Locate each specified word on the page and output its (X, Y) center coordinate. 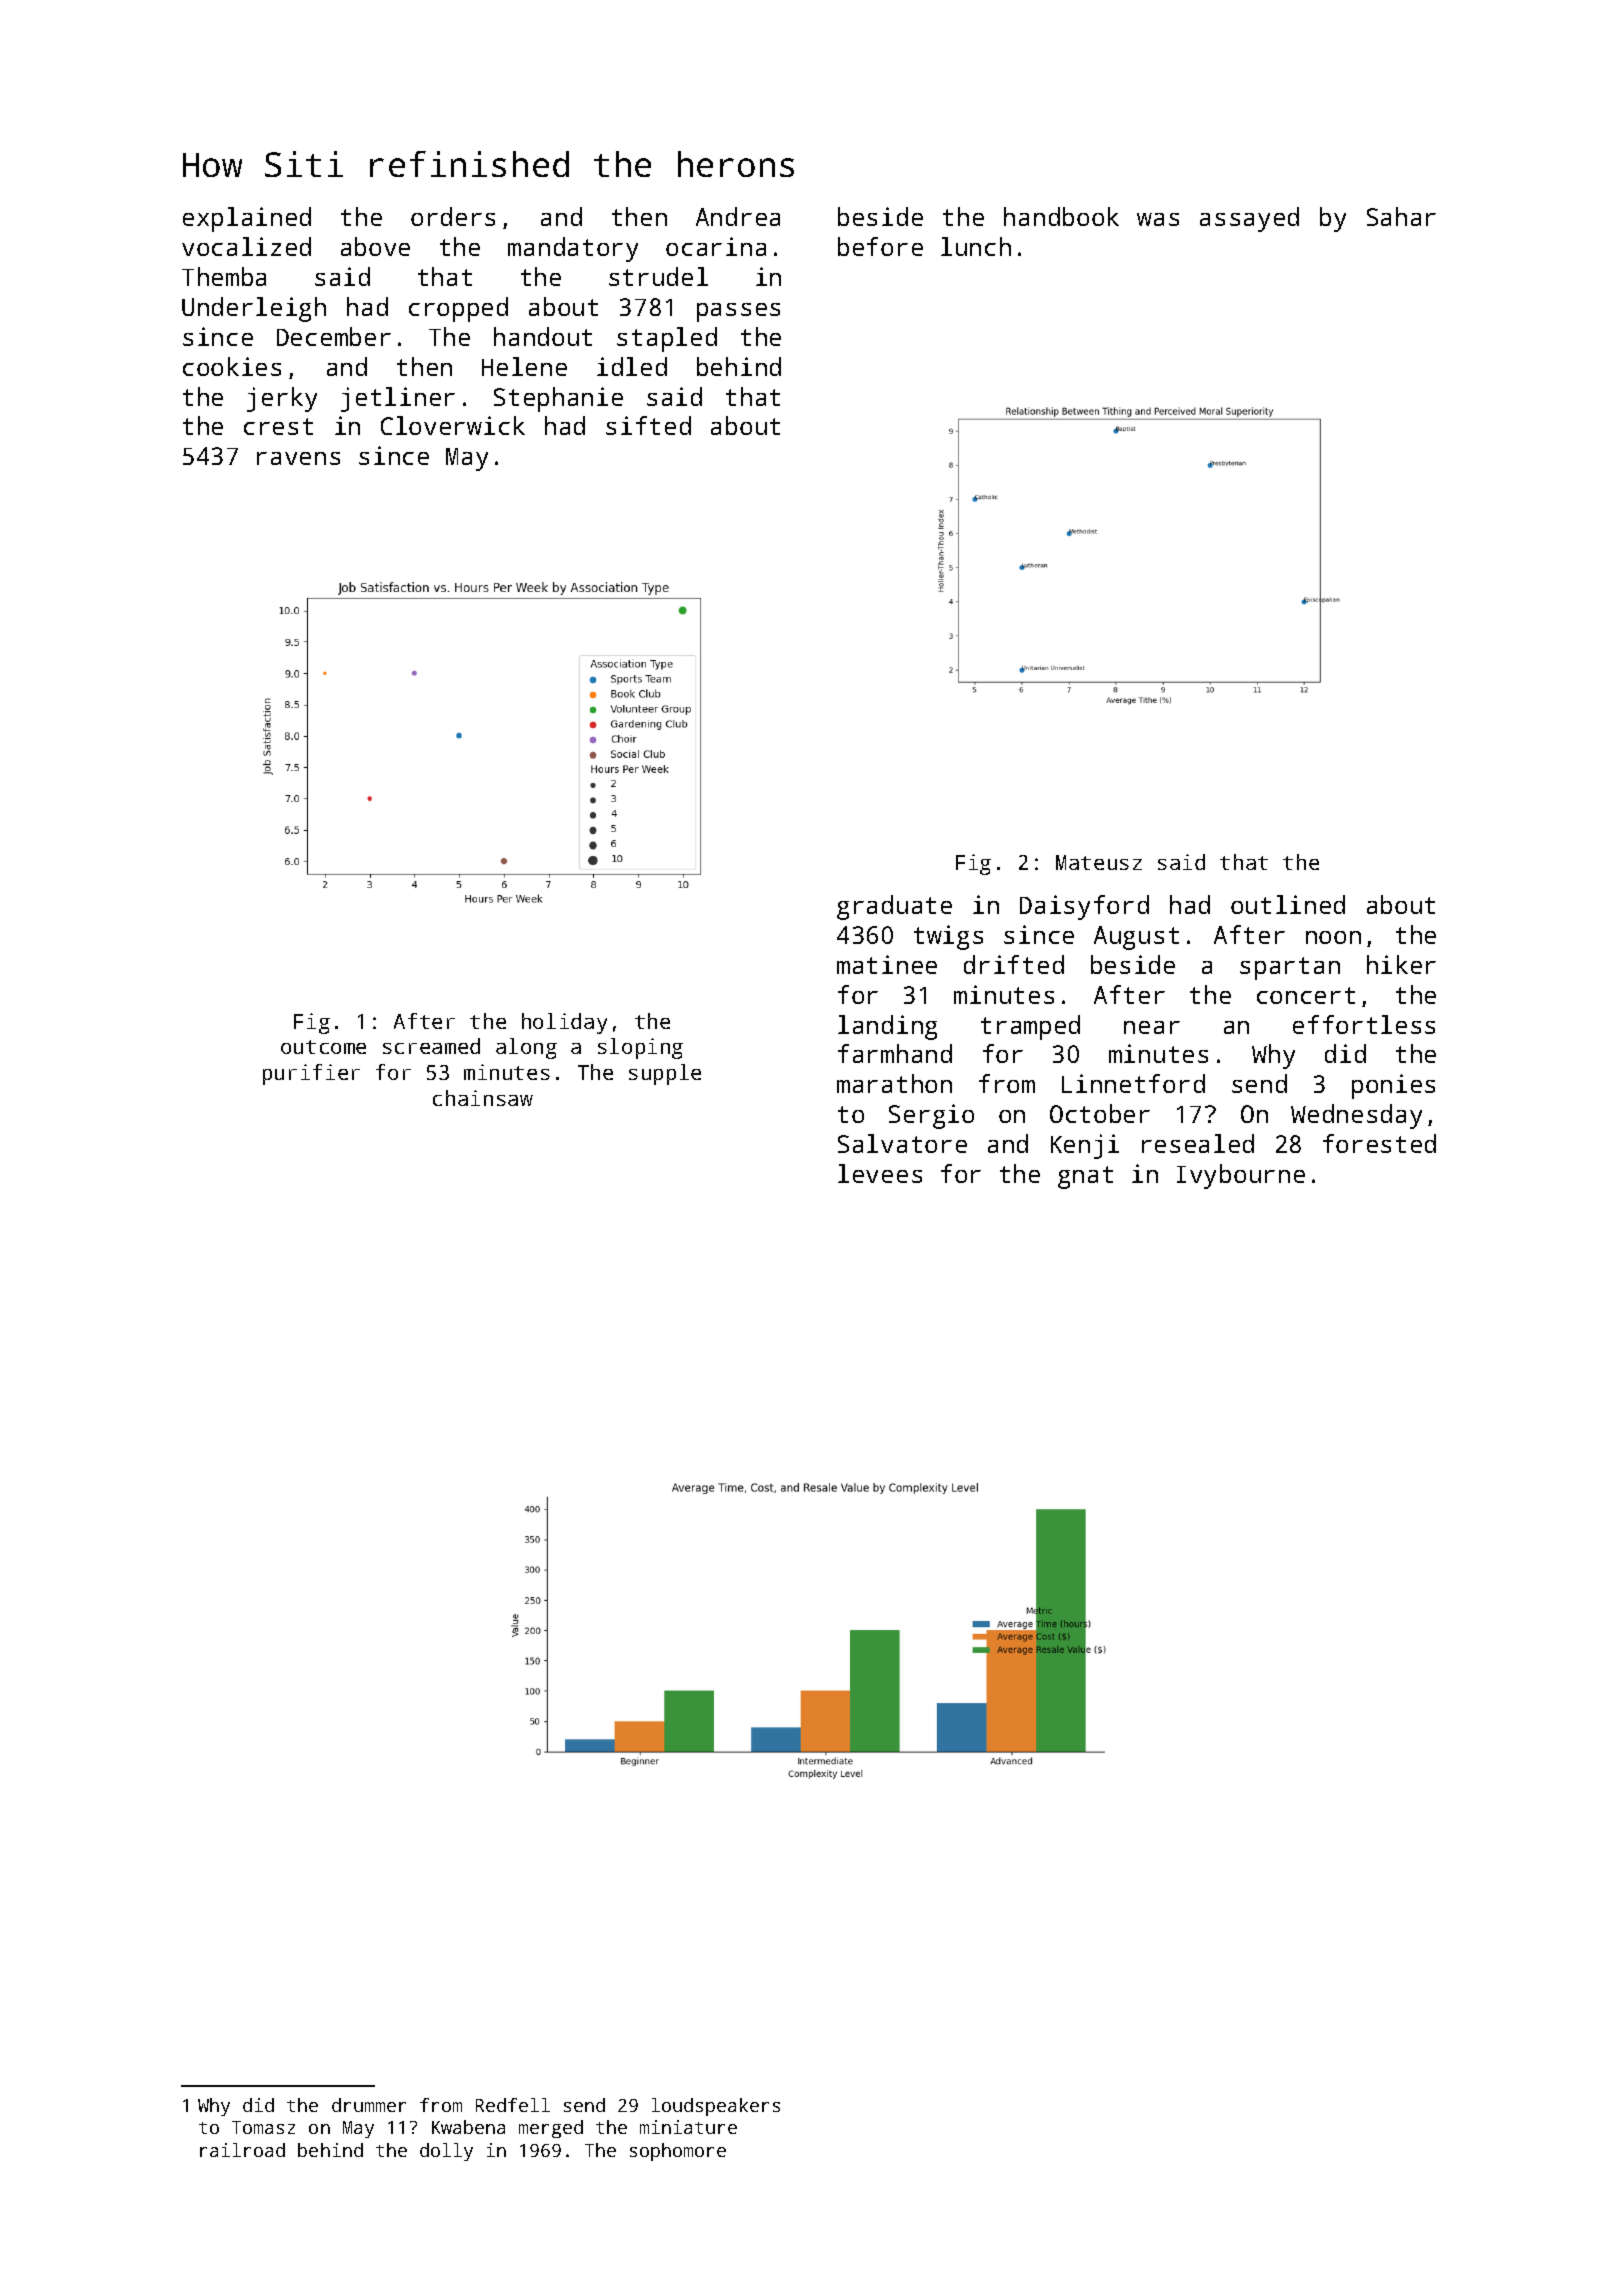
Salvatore (902, 1143)
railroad (242, 2150)
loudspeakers (716, 2107)
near (1152, 1027)
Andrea (738, 216)
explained (247, 219)
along (526, 1048)
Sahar (1401, 216)
